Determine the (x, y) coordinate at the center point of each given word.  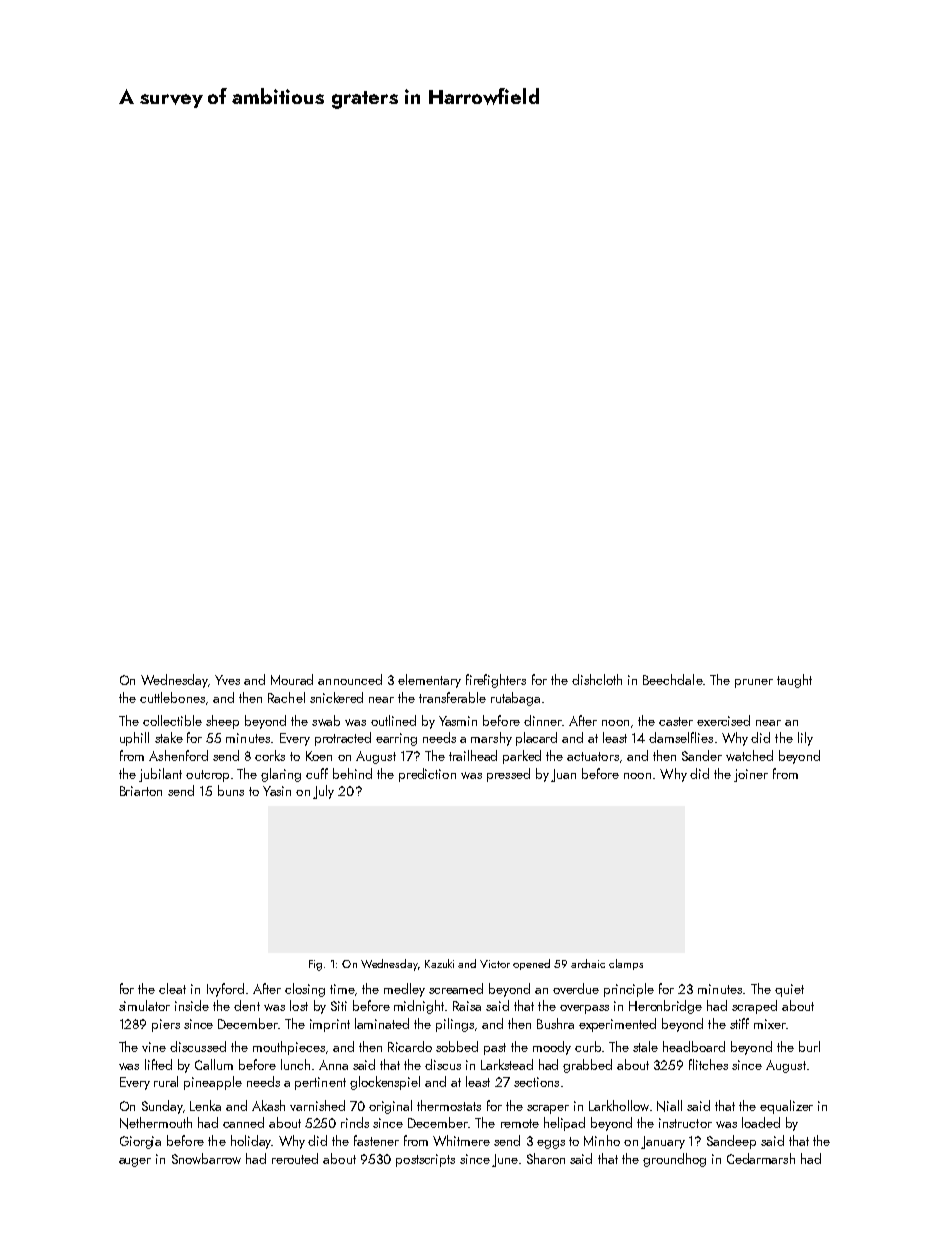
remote (520, 1123)
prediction (427, 775)
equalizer (786, 1107)
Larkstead (507, 1064)
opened (531, 964)
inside (192, 1005)
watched (749, 755)
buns (231, 790)
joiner (751, 775)
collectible (172, 720)
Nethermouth (156, 1123)
